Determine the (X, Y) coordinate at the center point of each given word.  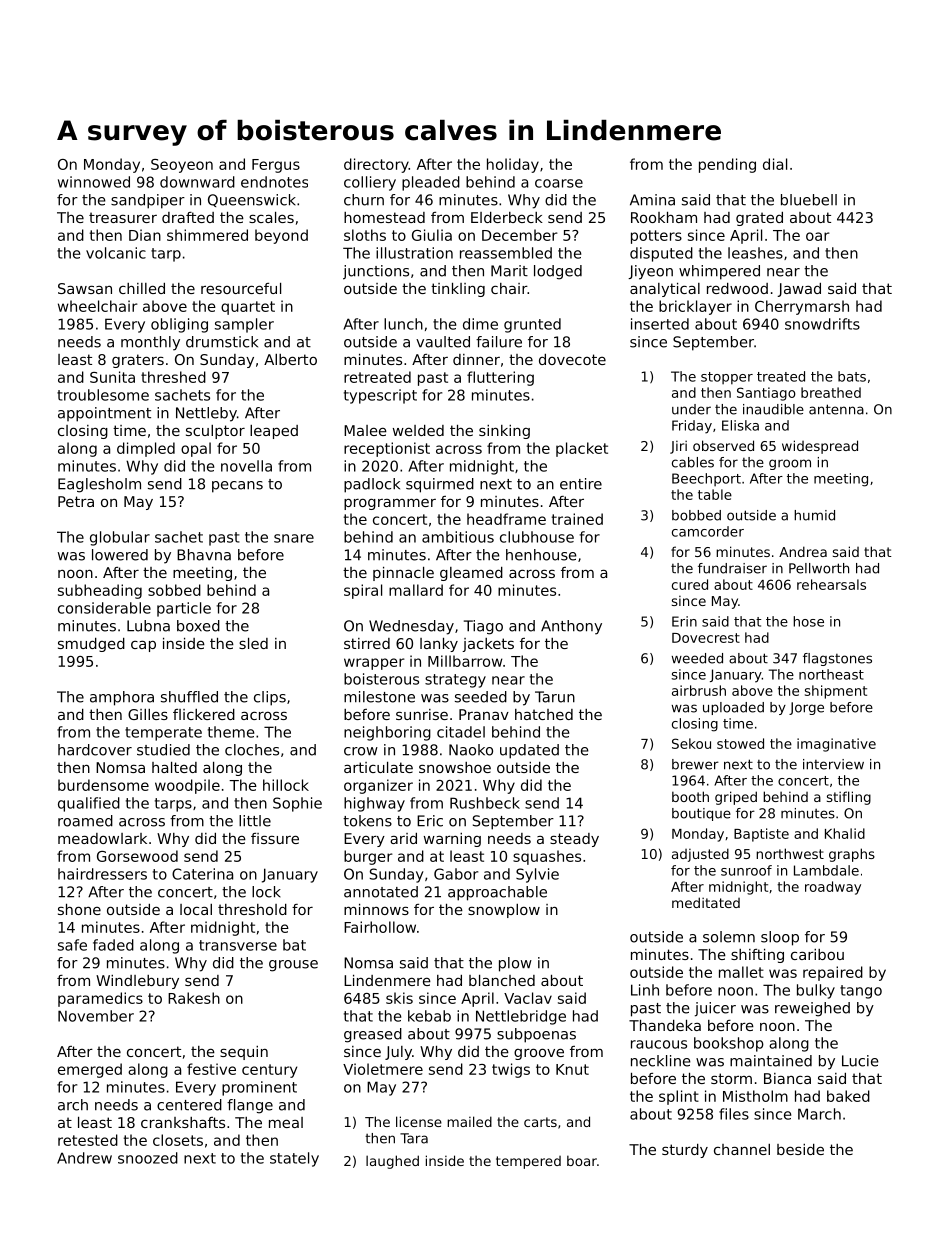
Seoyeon (182, 166)
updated (529, 751)
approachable (497, 893)
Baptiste (761, 835)
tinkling (458, 290)
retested (88, 1140)
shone (79, 909)
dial (775, 164)
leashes (755, 253)
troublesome (103, 395)
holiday (513, 165)
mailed (469, 1121)
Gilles (148, 714)
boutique (701, 814)
